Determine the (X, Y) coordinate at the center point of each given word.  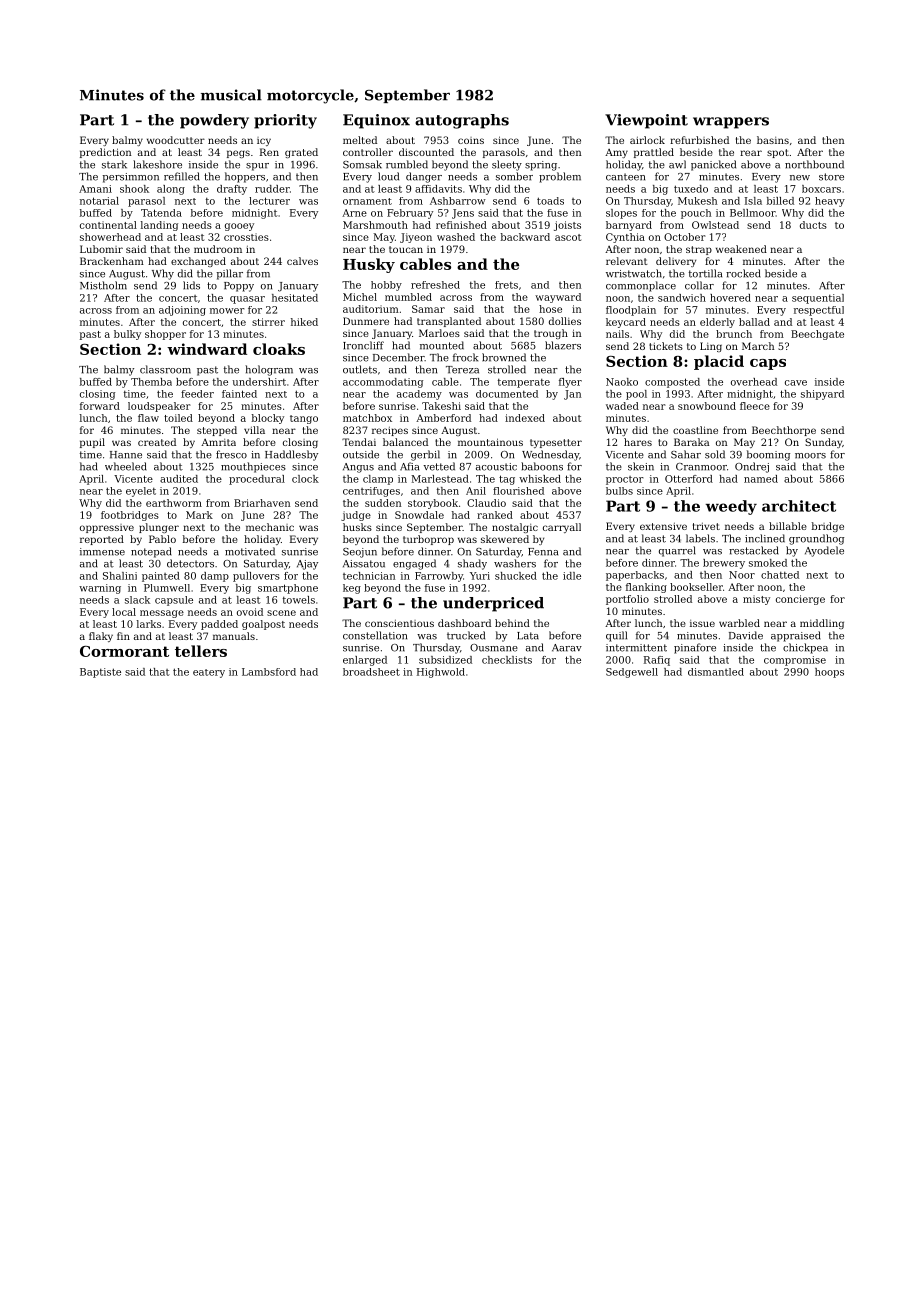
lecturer (269, 201)
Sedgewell (632, 673)
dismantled (716, 672)
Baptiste (100, 673)
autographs (462, 121)
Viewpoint (646, 121)
